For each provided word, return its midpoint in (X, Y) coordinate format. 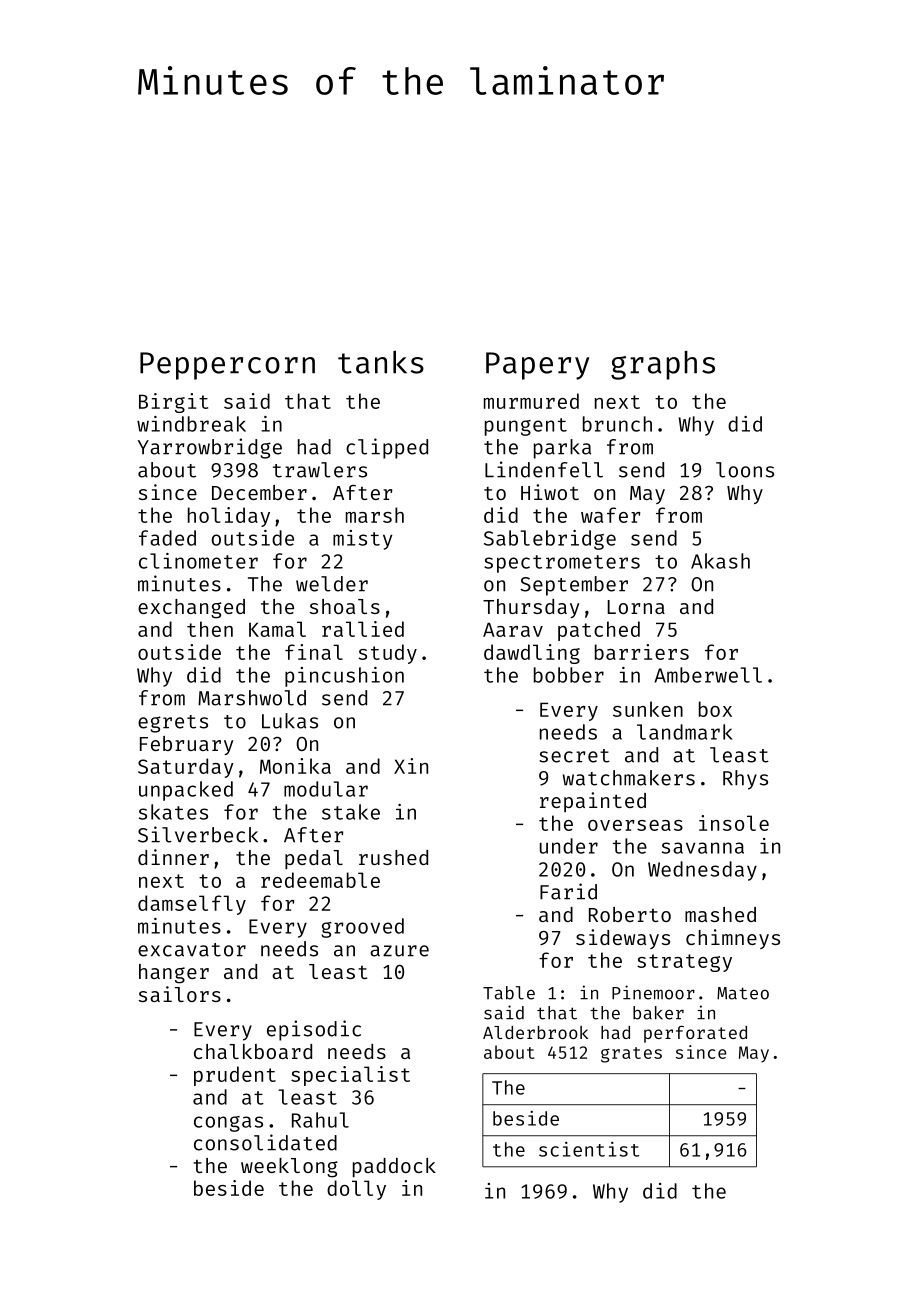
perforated (695, 1034)
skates (173, 812)
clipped (387, 448)
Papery (537, 366)
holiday (229, 517)
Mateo (743, 993)
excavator (192, 950)
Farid (568, 891)
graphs (663, 365)
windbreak (191, 424)
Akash (720, 561)
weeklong (289, 1168)
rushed (393, 857)
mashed (720, 914)
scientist (589, 1149)
